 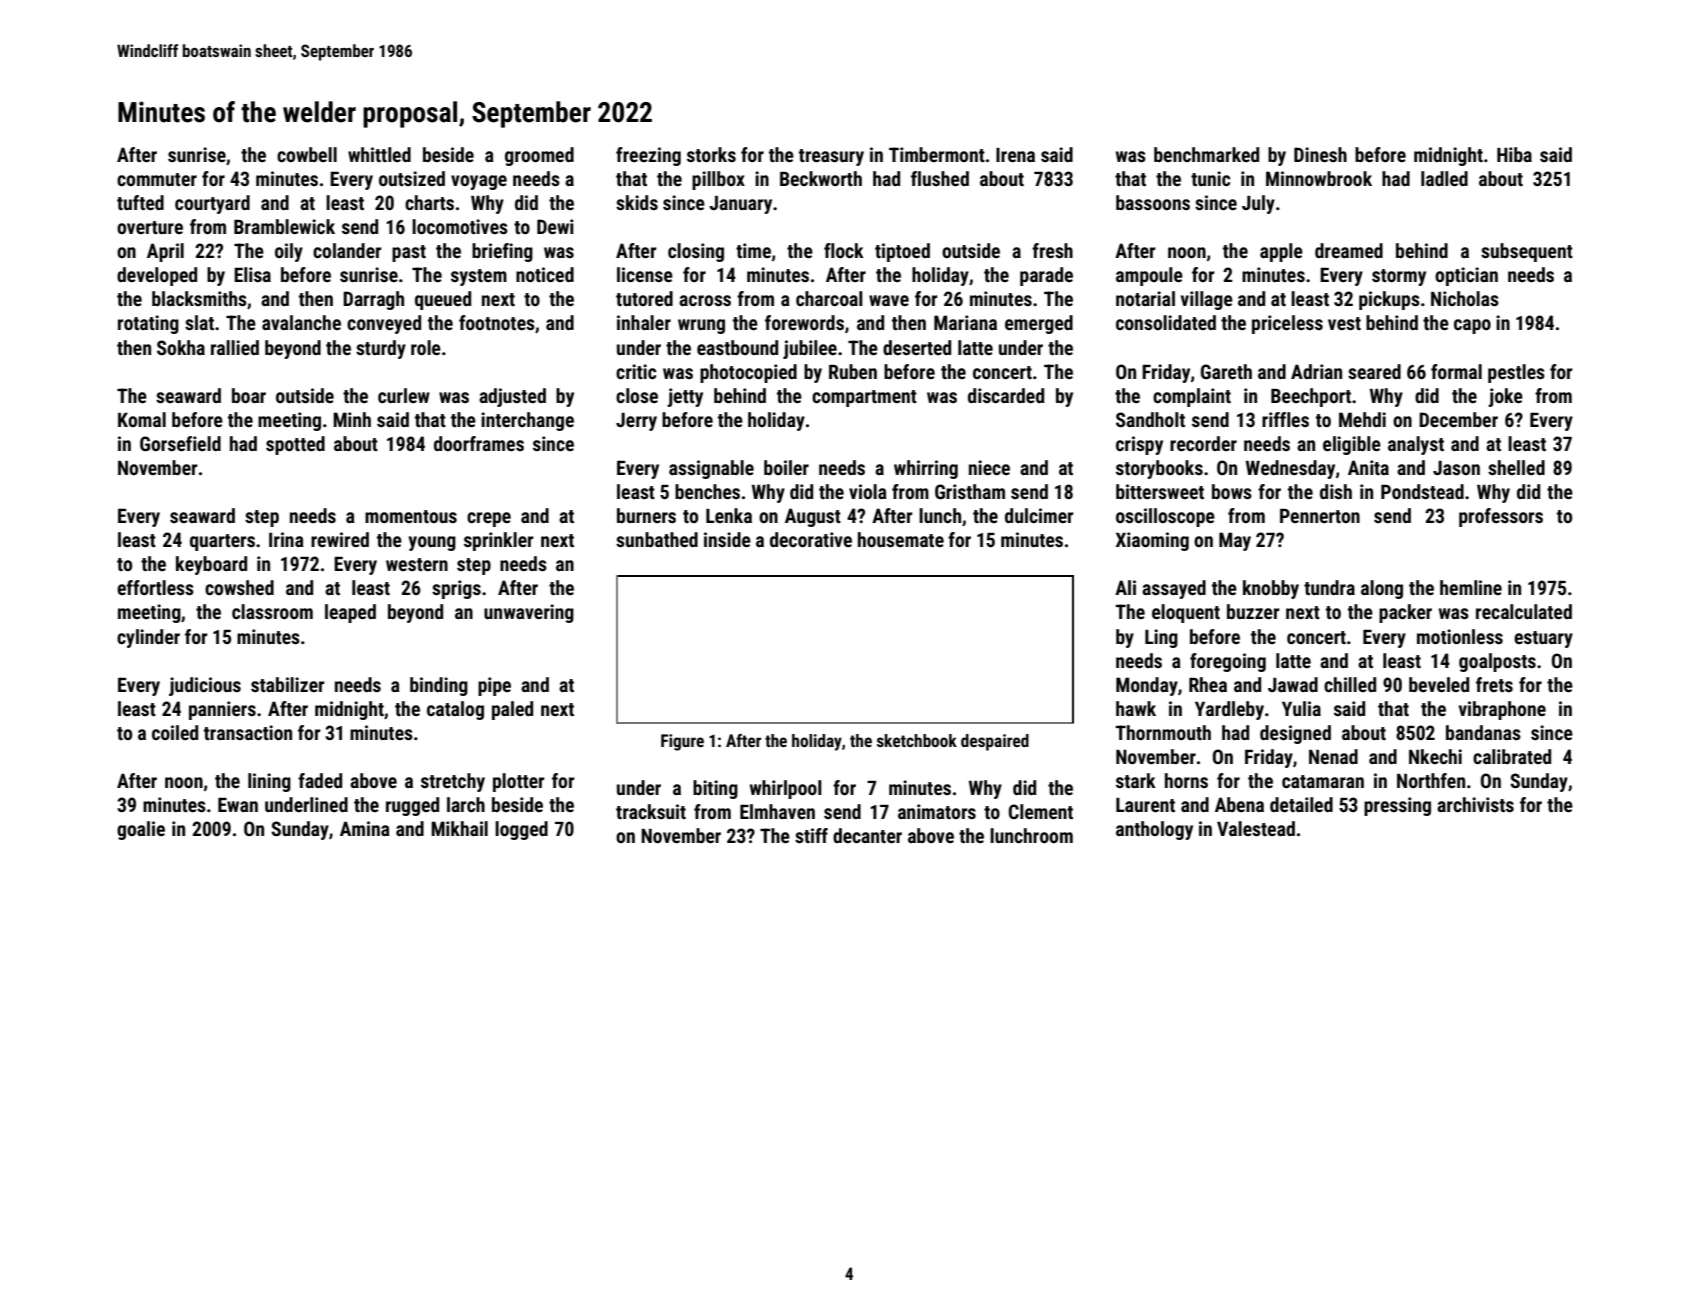 I want to click on housemate, so click(x=901, y=539).
